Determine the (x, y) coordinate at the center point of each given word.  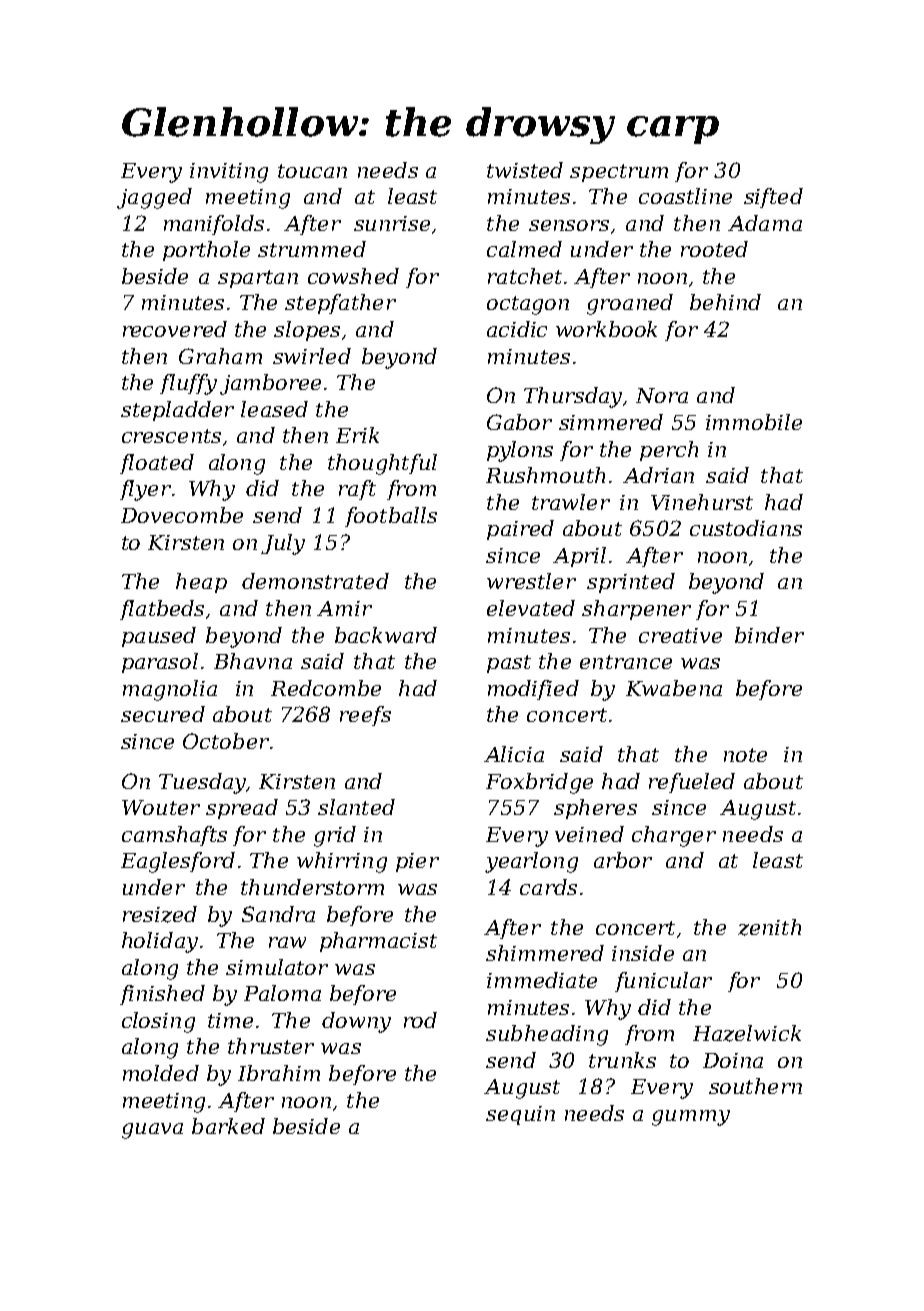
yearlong (531, 862)
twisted (525, 170)
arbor (623, 860)
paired (520, 530)
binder (769, 635)
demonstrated (315, 581)
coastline (685, 196)
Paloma (282, 993)
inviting (229, 173)
